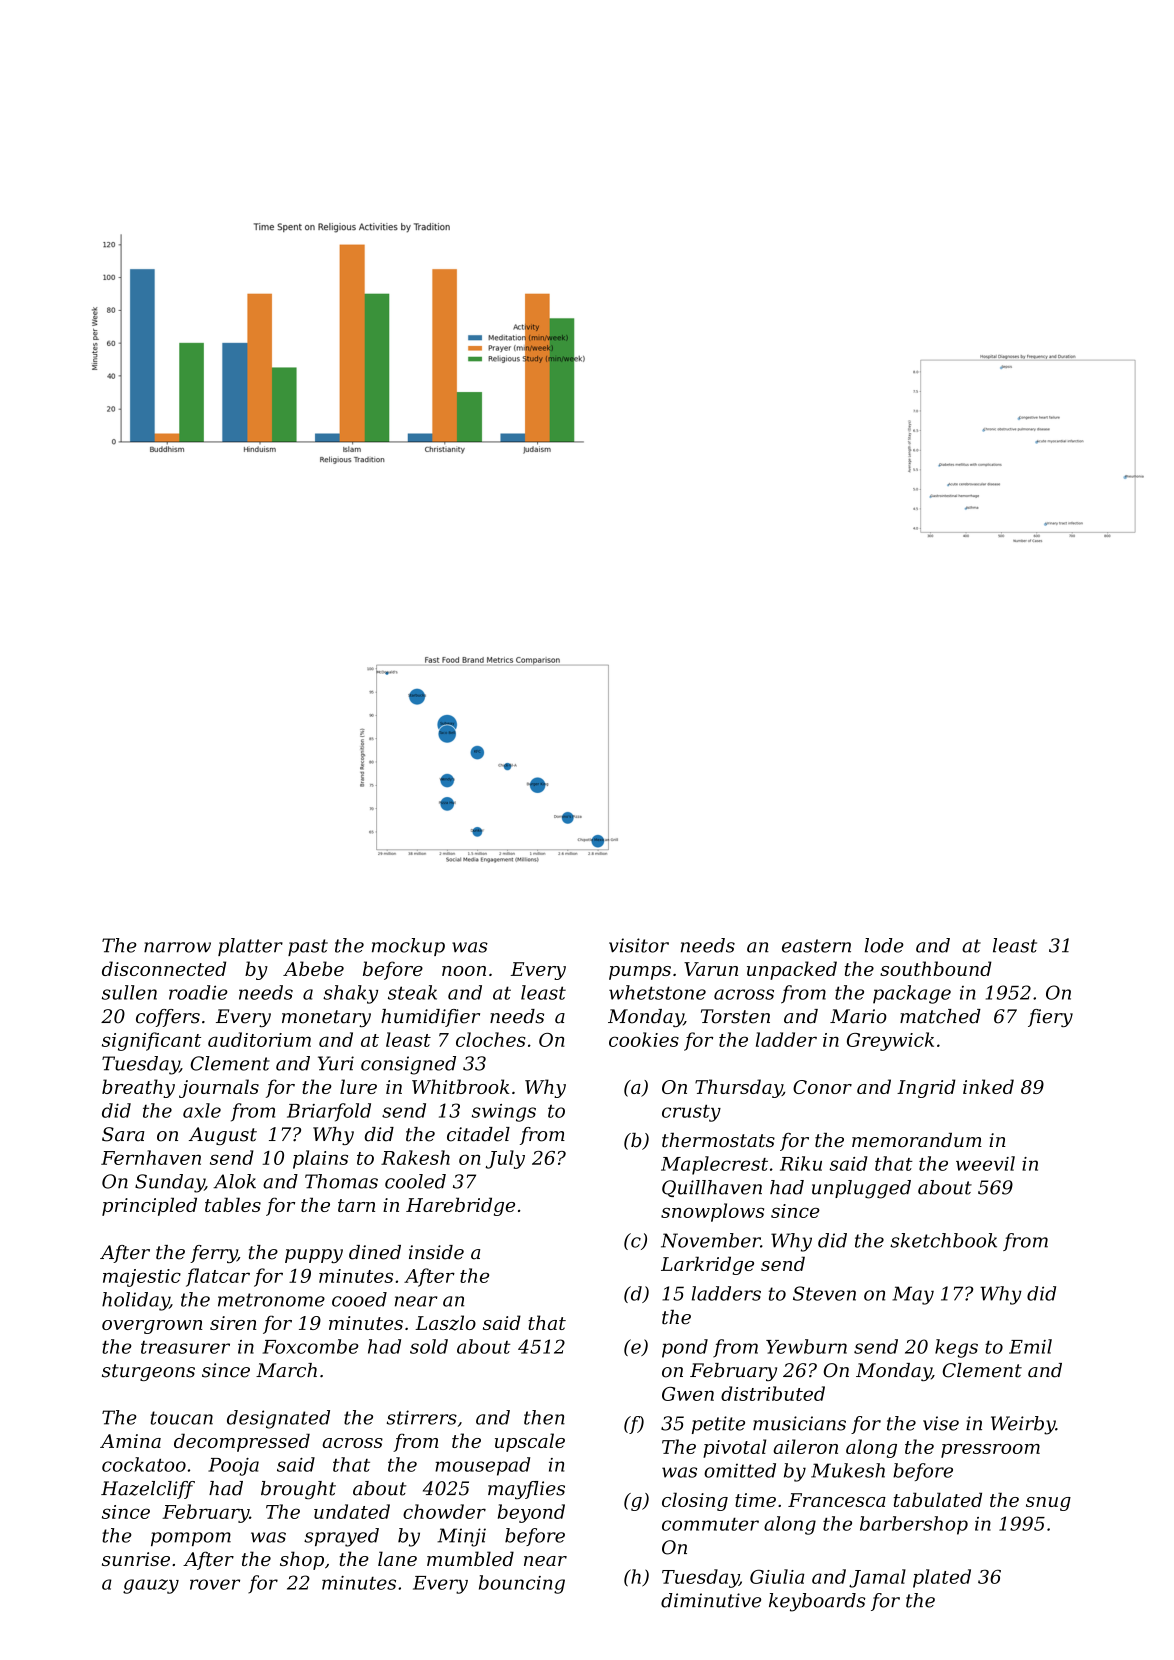 This screenshot has height=1660, width=1174. What do you see at coordinates (142, 1278) in the screenshot?
I see `majestic` at bounding box center [142, 1278].
